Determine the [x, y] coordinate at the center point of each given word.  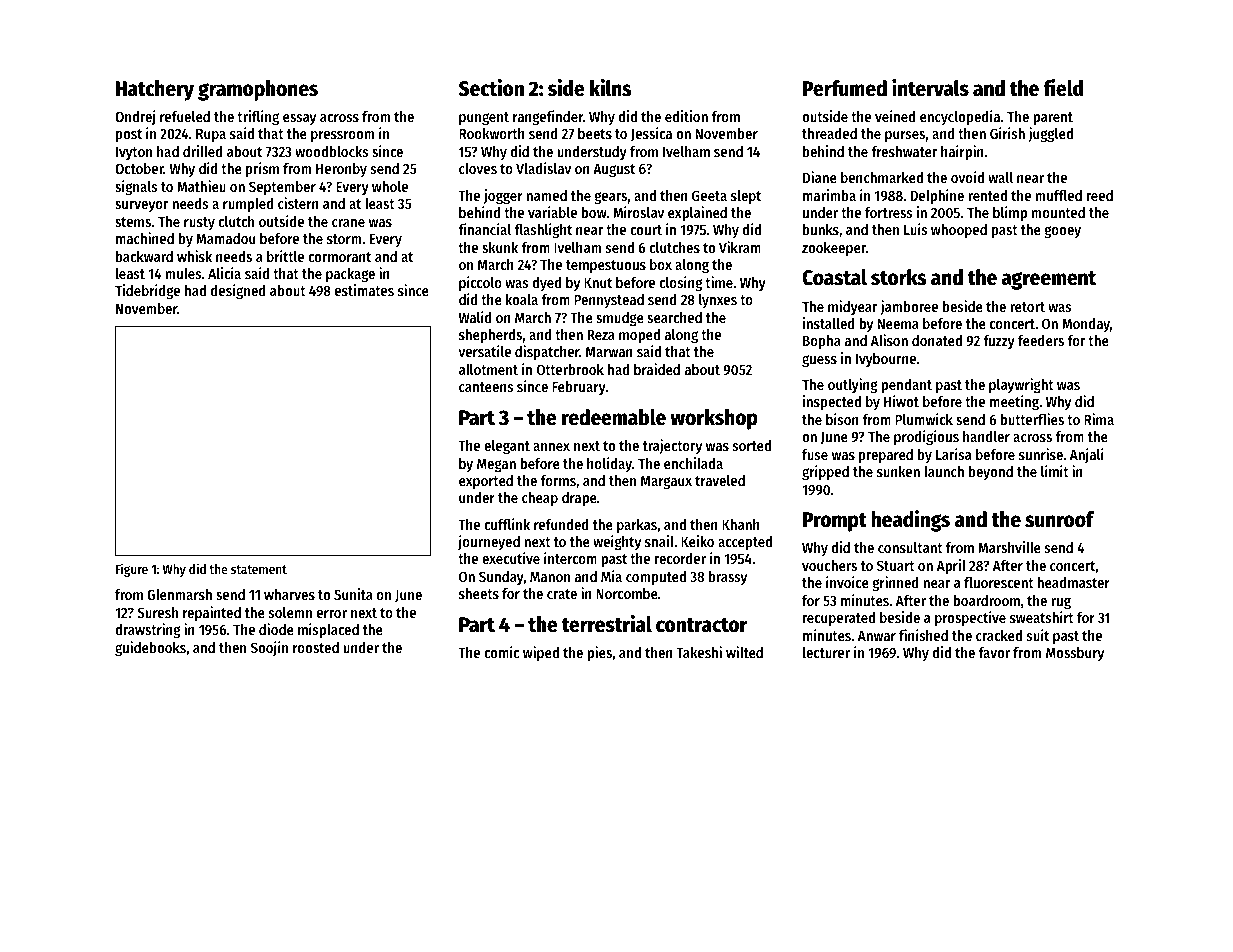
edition [686, 116]
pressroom [342, 136]
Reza [601, 335]
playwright [1021, 385]
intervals [930, 88]
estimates [364, 290]
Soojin [269, 648]
